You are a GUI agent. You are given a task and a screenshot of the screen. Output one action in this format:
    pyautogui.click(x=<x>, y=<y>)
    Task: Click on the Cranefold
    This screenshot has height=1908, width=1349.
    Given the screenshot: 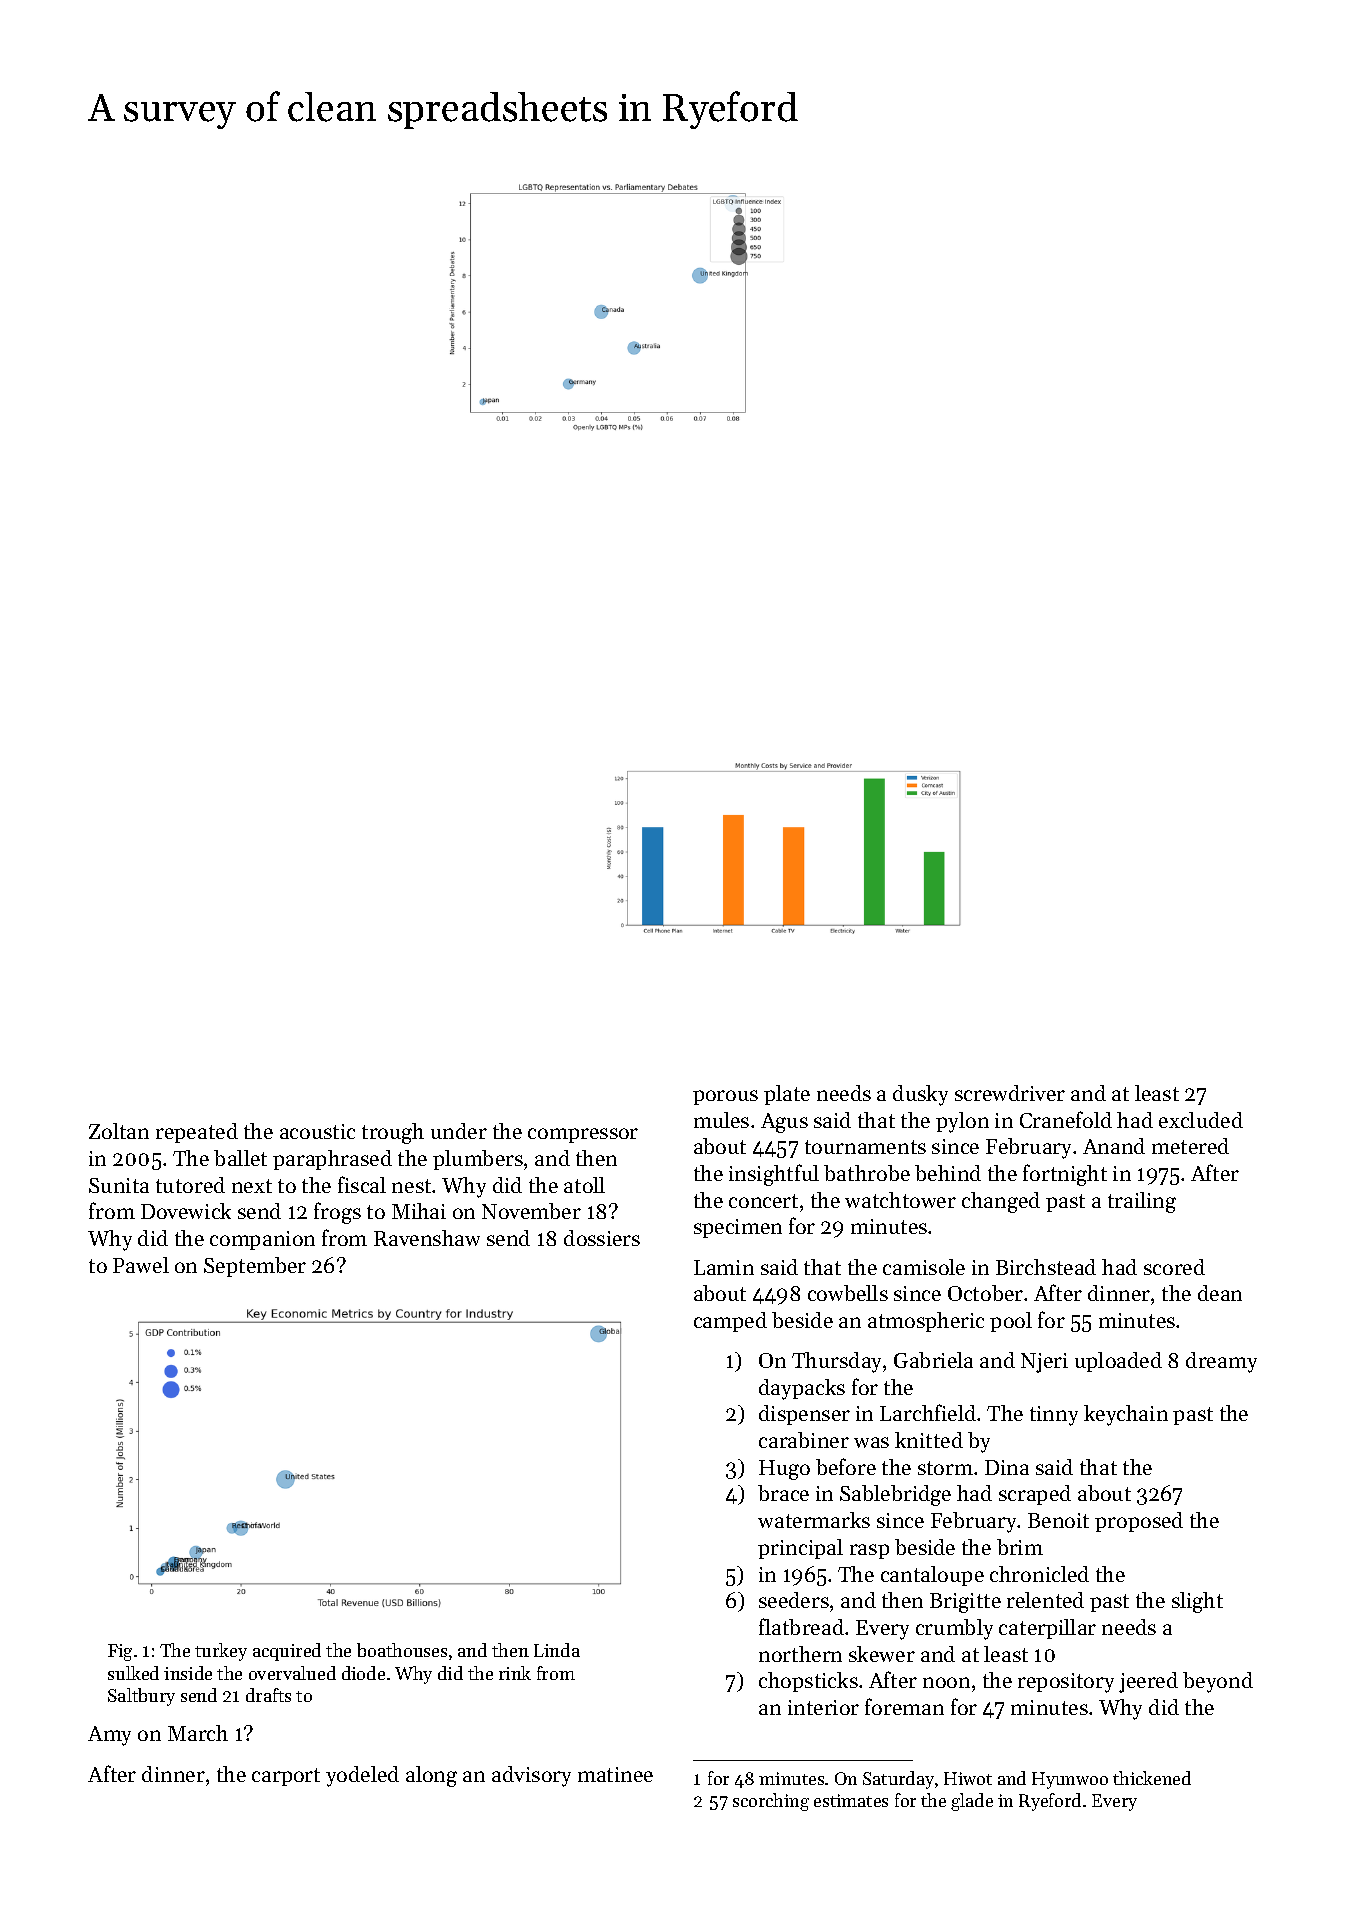 What is the action you would take?
    pyautogui.click(x=1066, y=1119)
